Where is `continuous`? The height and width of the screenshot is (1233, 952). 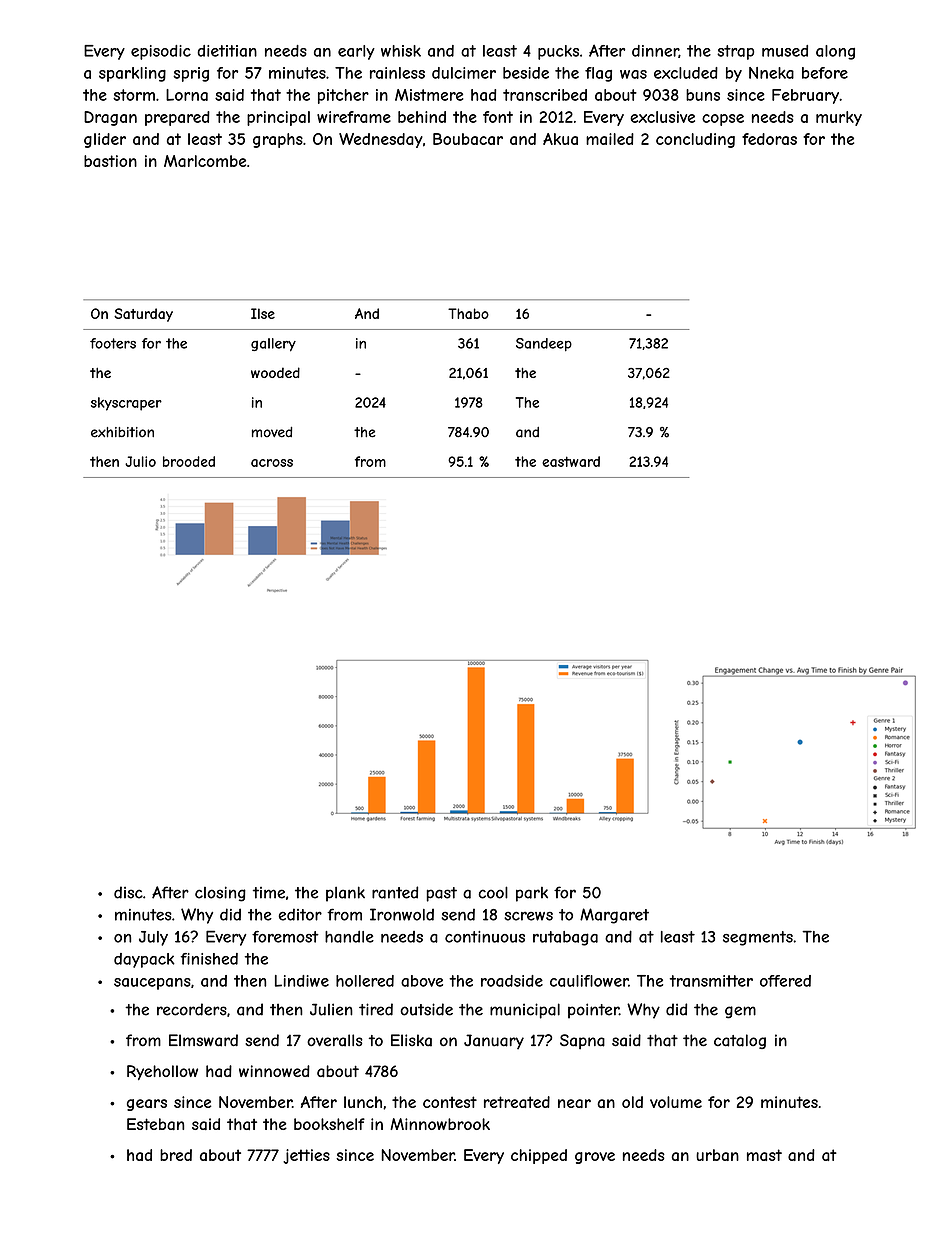
continuous is located at coordinates (485, 937).
